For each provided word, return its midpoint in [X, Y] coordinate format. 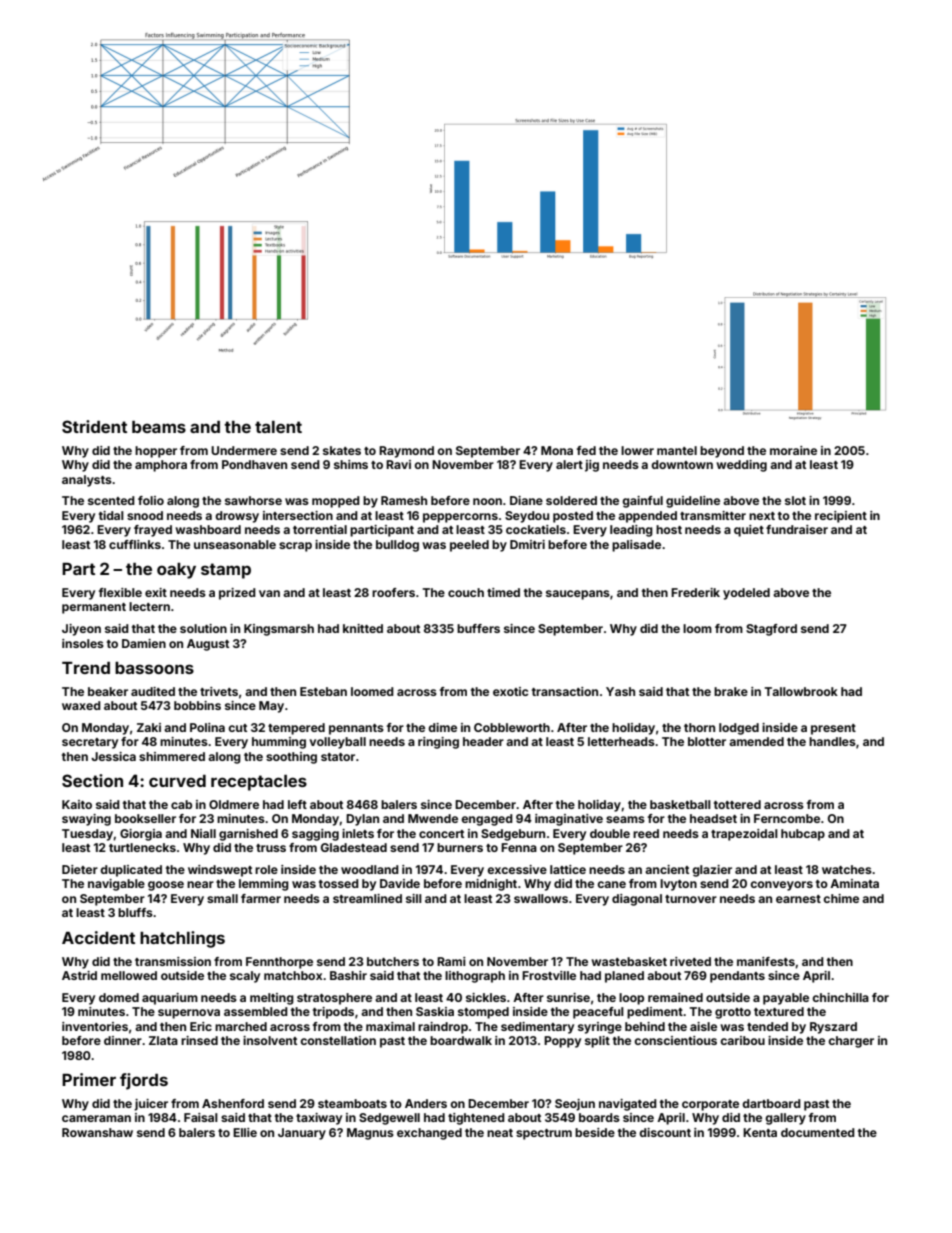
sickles [486, 997]
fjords [144, 1081]
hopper [156, 452]
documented [818, 1132]
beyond [722, 452]
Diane [526, 500]
